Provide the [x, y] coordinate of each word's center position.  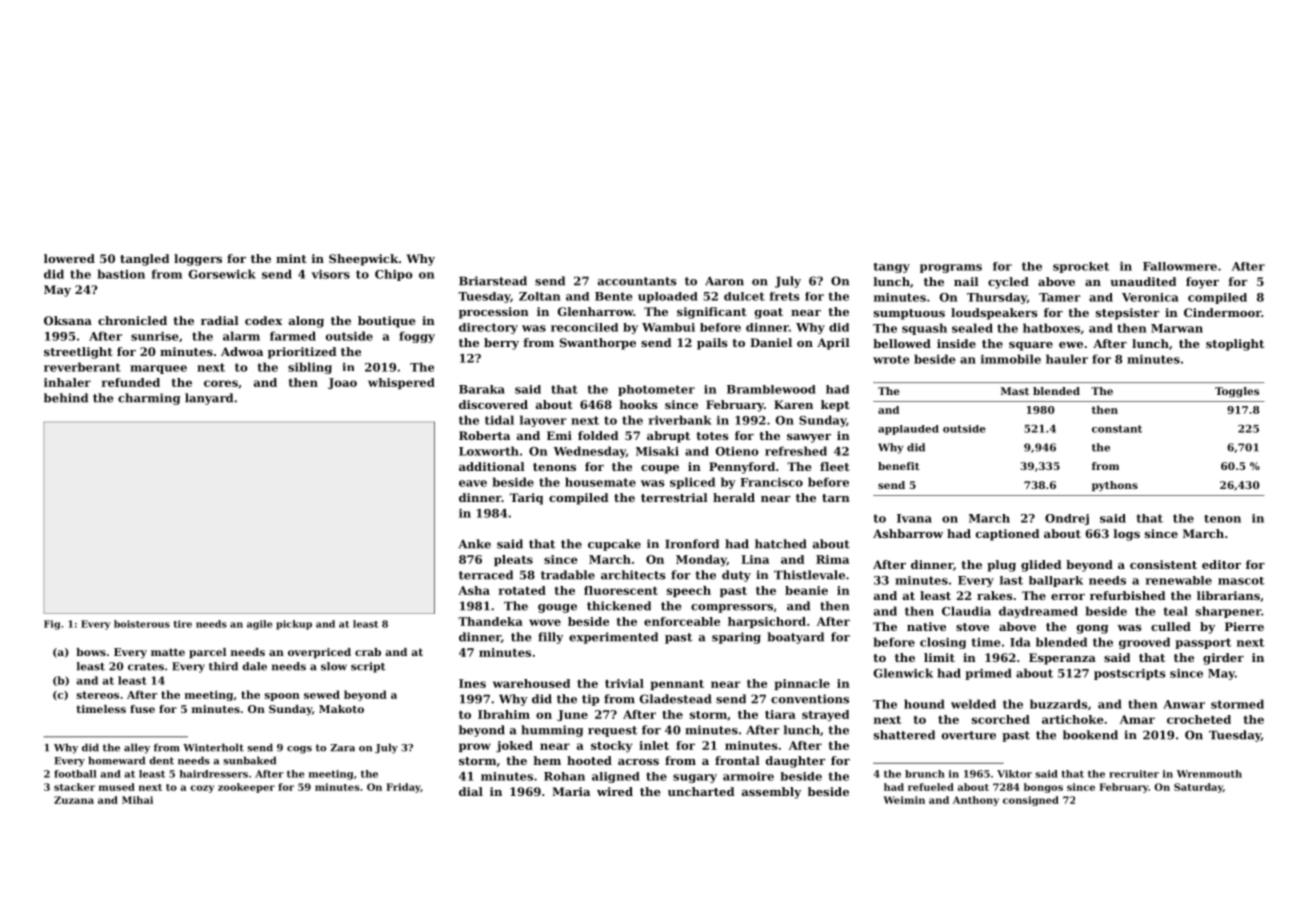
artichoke [1073, 719]
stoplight [1235, 345]
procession [494, 313]
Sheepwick [363, 260]
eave [473, 483]
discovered [493, 404]
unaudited [1143, 281]
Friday [403, 788]
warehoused [531, 683]
